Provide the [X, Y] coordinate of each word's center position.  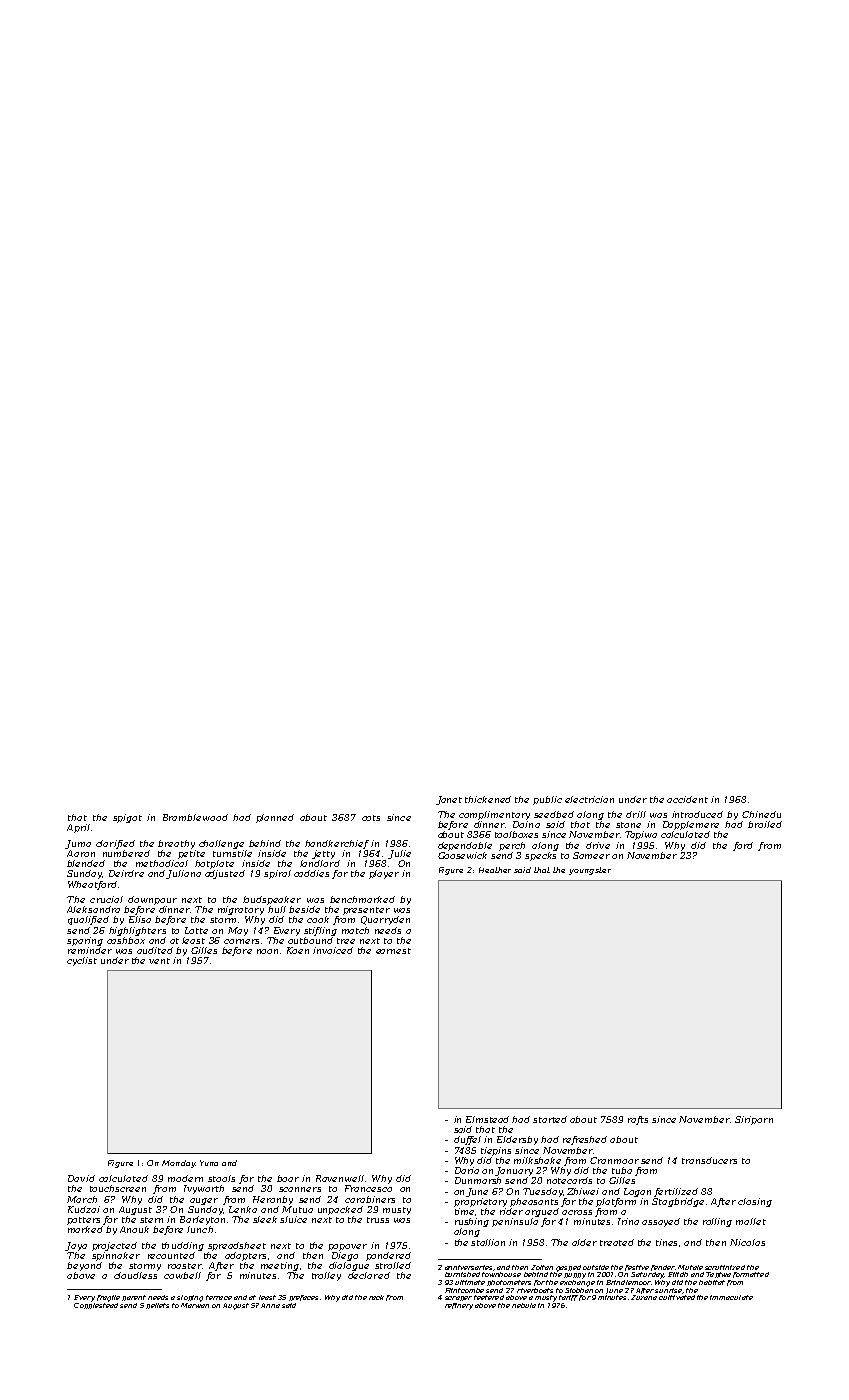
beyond [84, 1266]
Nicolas [747, 1242]
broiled [765, 824]
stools [221, 1178]
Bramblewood [195, 817]
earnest [393, 951]
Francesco [368, 1188]
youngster [590, 871]
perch [512, 846]
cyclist [82, 961]
